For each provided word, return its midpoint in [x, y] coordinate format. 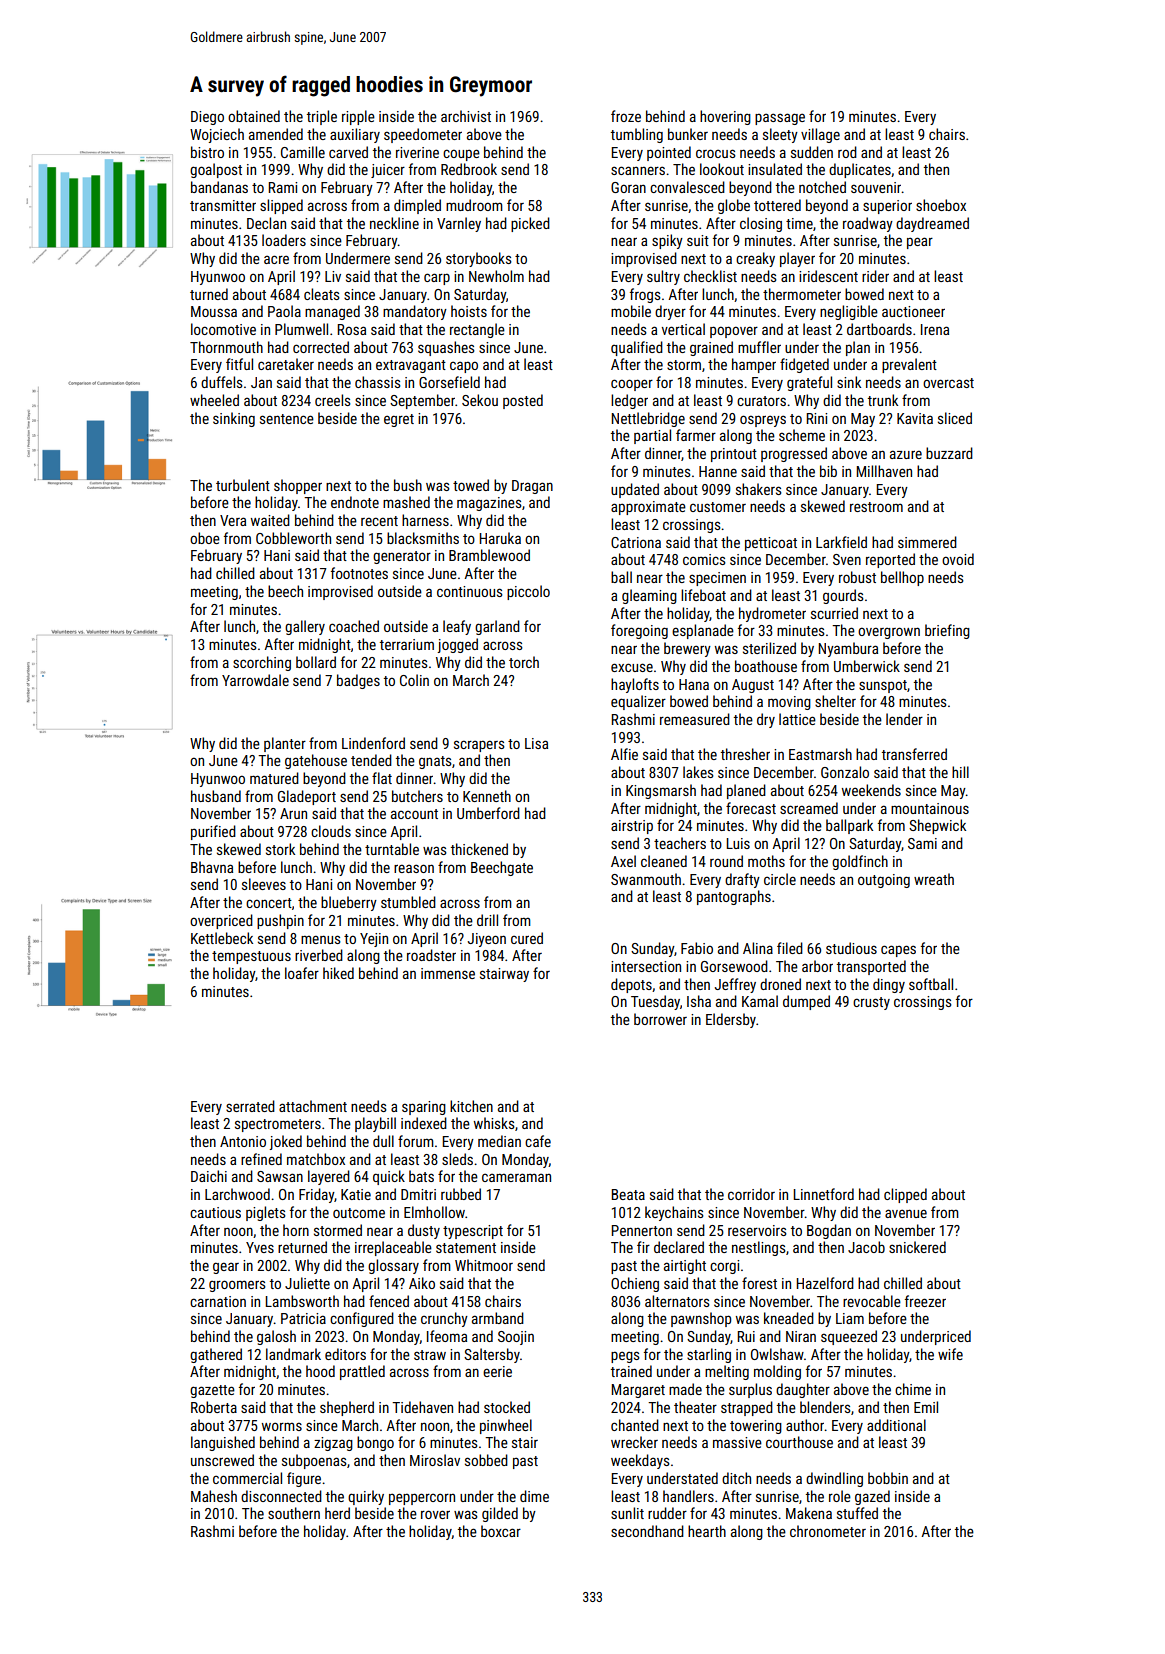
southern [294, 1513]
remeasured [695, 719]
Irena [935, 329]
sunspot [883, 686]
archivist [466, 116]
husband [216, 796]
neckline [394, 223]
